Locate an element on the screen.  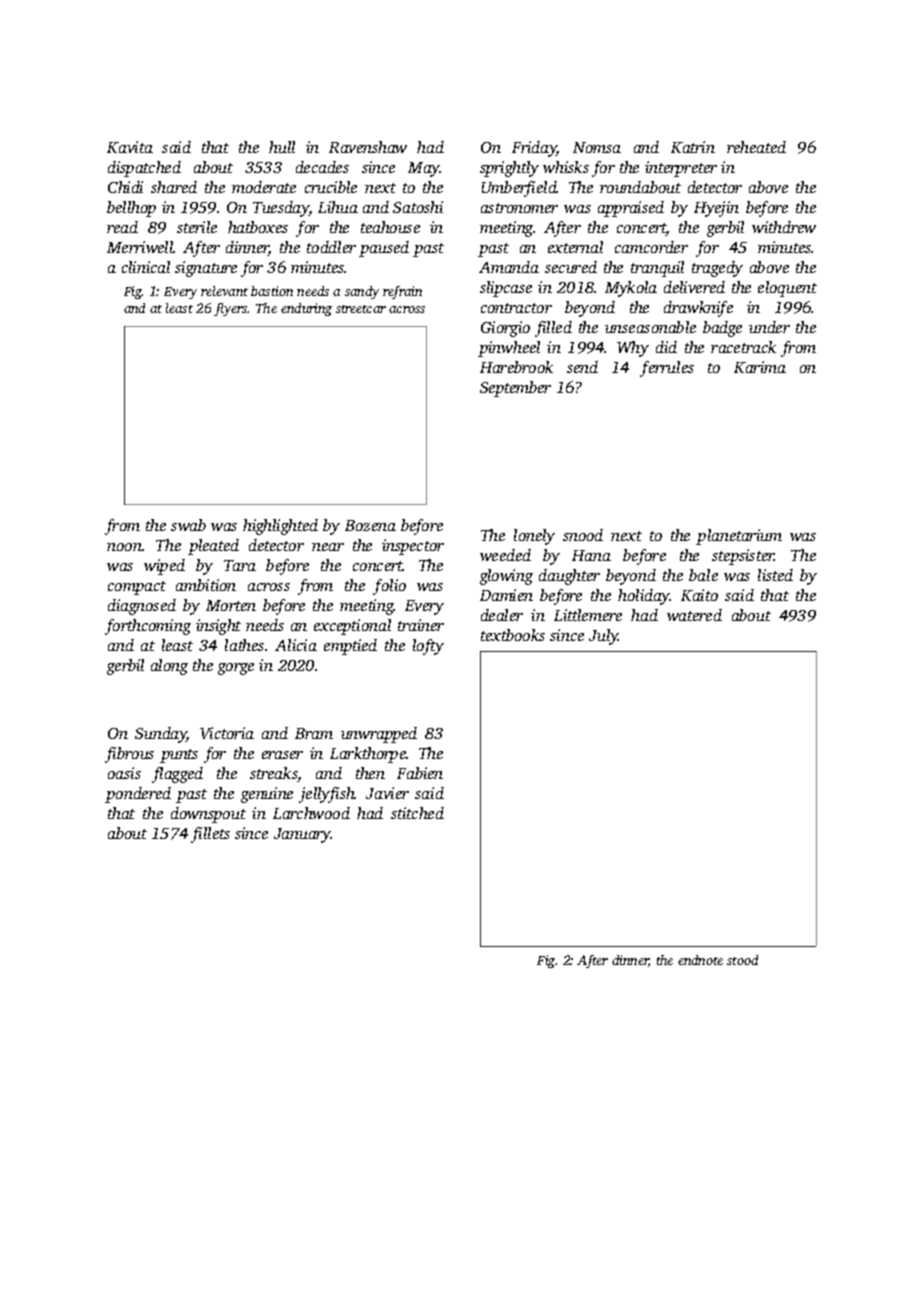
sterile is located at coordinates (197, 227).
